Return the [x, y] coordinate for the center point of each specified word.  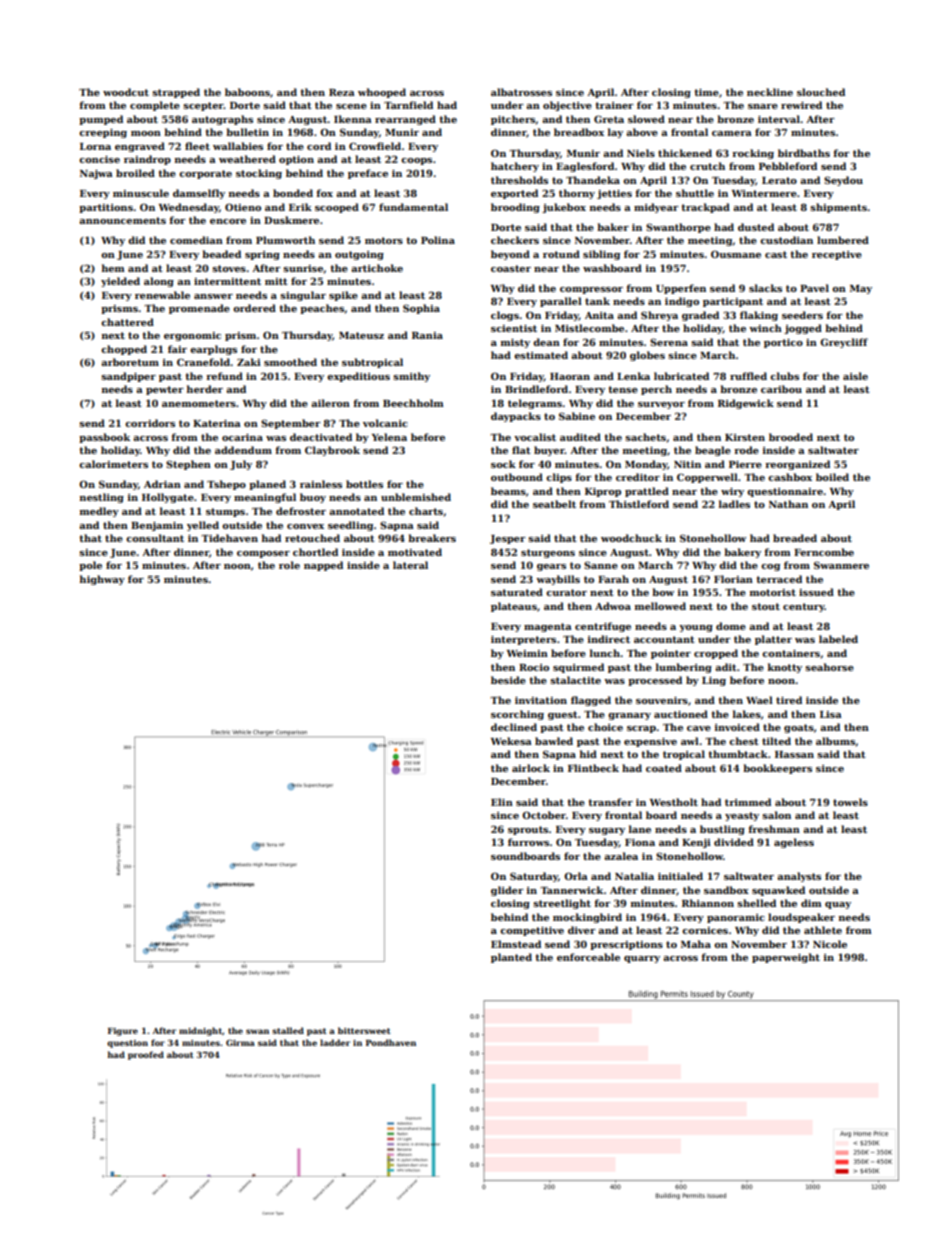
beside [508, 680]
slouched [821, 92]
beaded [221, 254]
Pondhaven [391, 1042]
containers [791, 653]
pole [90, 566]
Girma [240, 1042]
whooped [382, 93]
